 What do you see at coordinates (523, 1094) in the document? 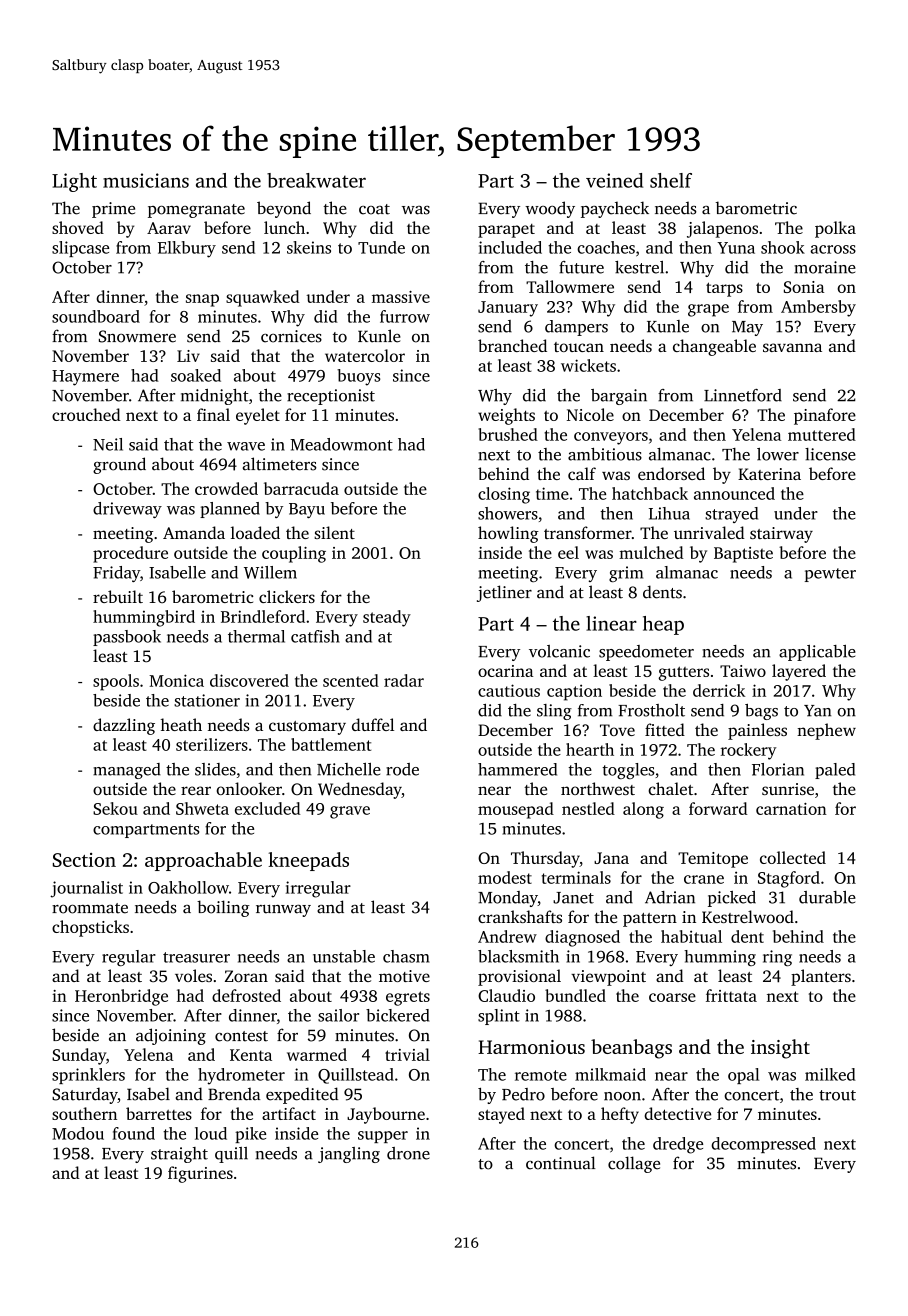
I see `Pedro` at bounding box center [523, 1094].
